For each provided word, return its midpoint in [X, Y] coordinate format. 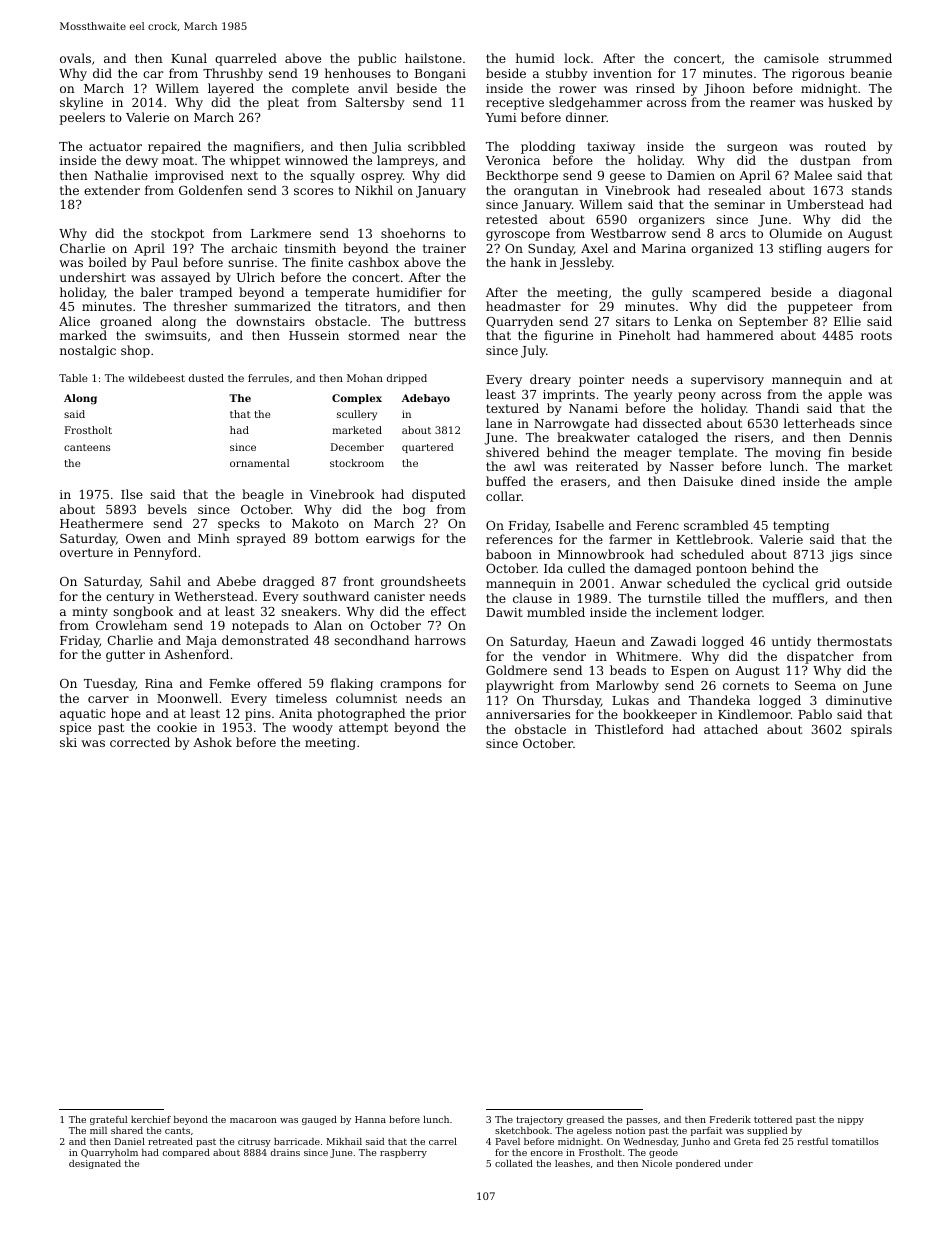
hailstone [433, 58]
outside [869, 583]
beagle [263, 495]
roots [876, 335]
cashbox [373, 262]
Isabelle [580, 525]
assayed [185, 278]
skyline [81, 103]
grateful [108, 1120]
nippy [851, 1120]
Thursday [571, 701]
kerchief [151, 1119]
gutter [125, 656]
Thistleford [629, 729]
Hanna [370, 1119]
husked [850, 102]
